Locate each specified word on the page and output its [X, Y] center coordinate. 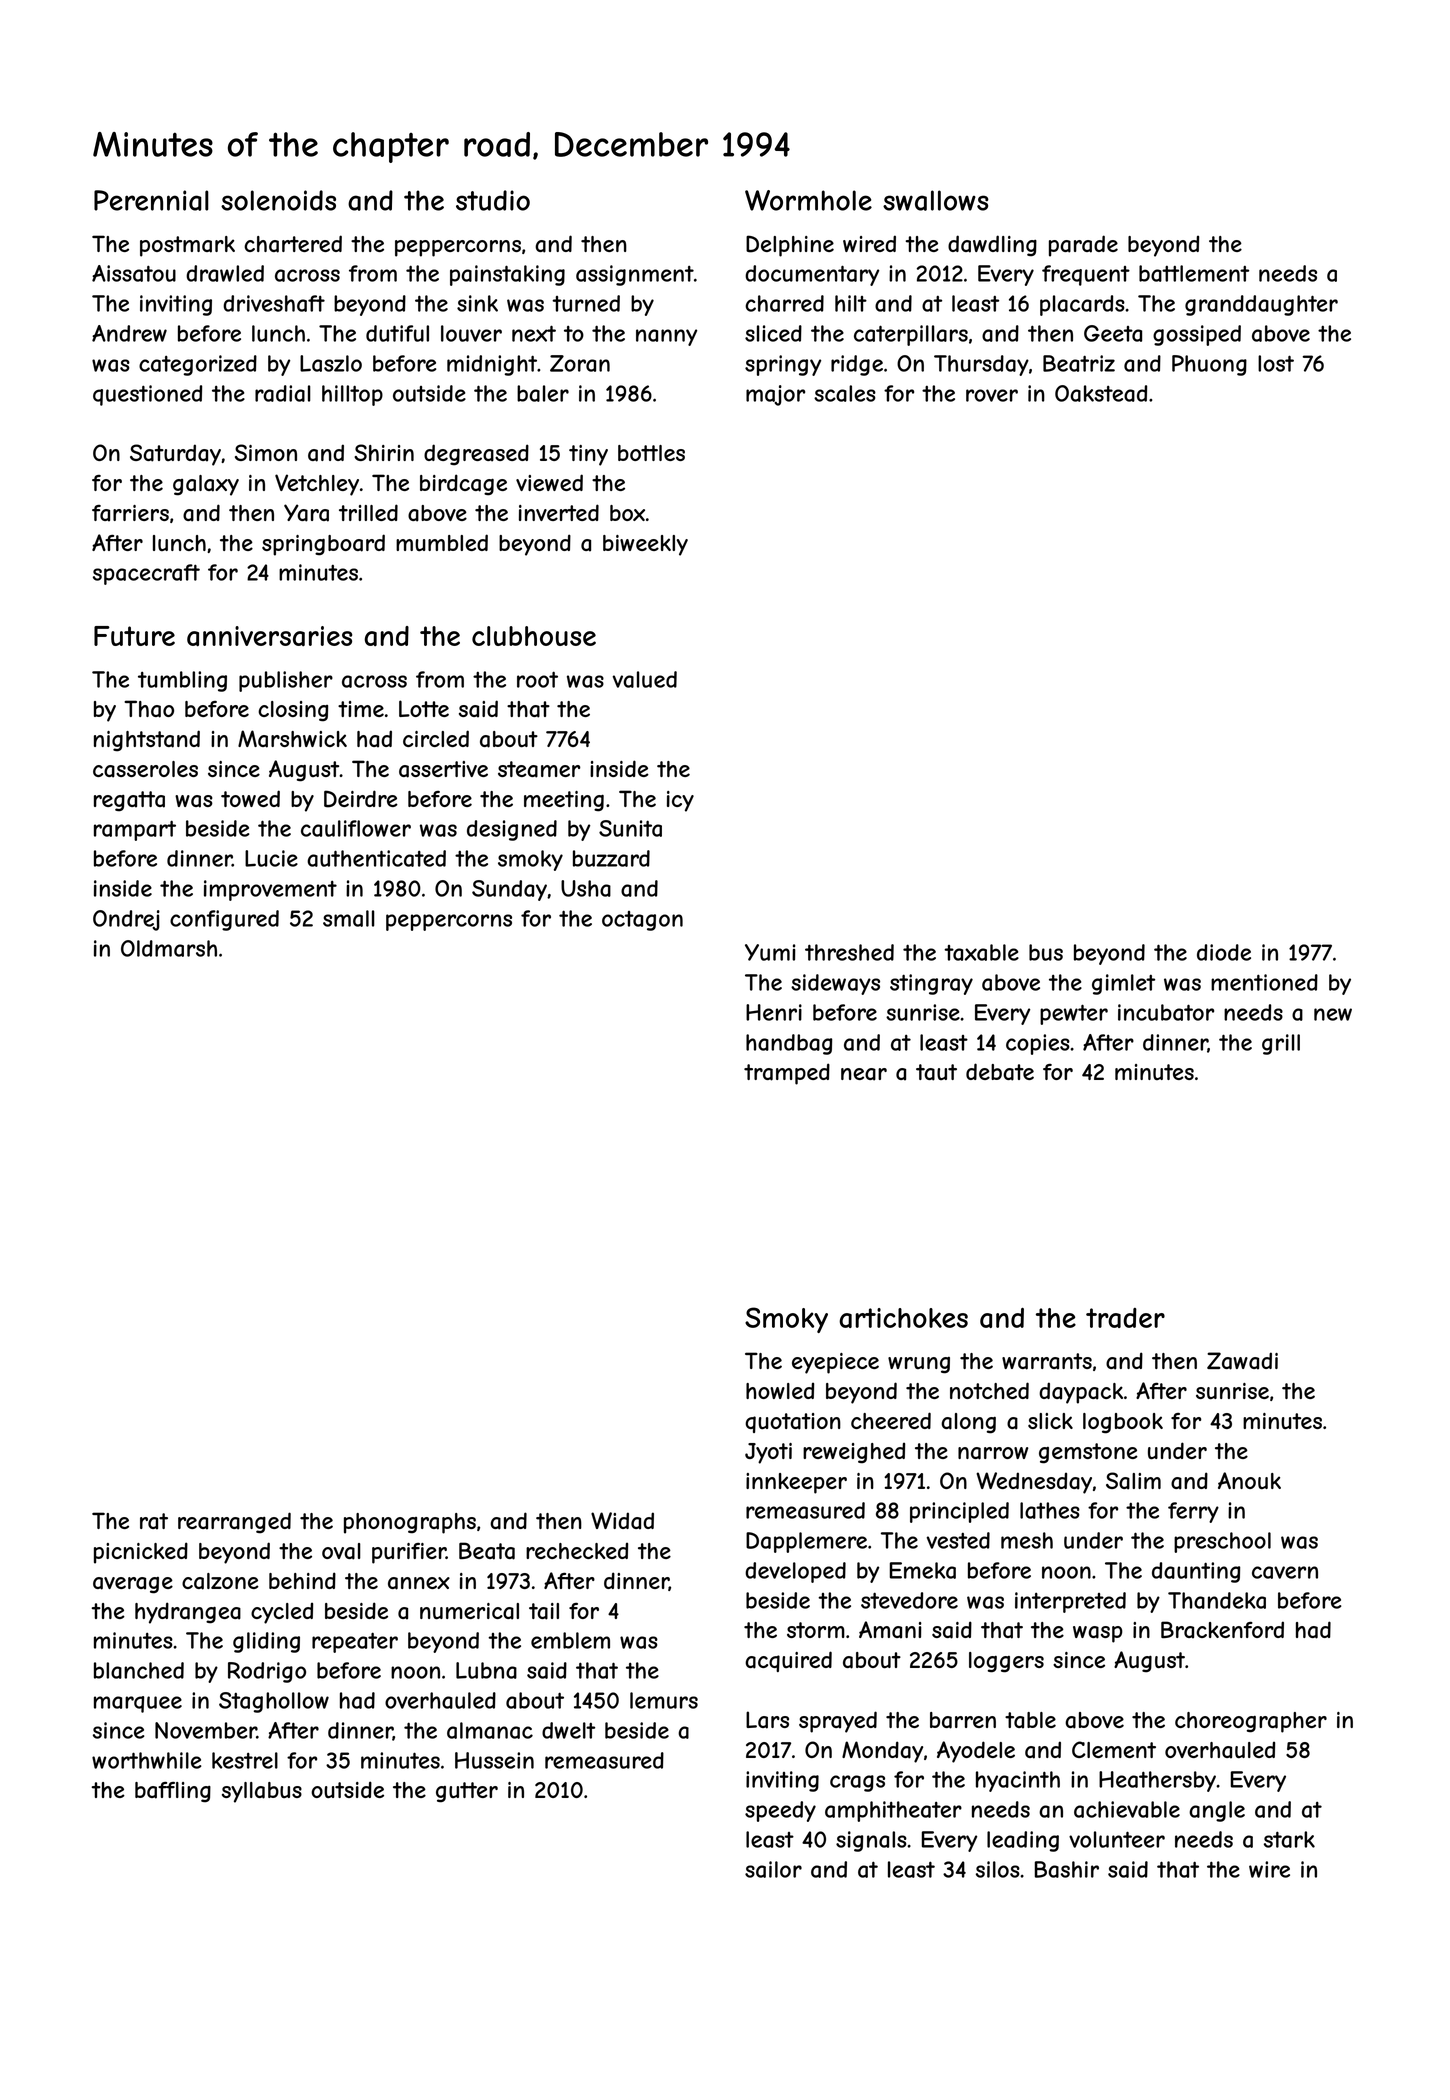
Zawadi [1242, 1361]
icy [680, 801]
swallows [936, 200]
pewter [1074, 1014]
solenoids [278, 200]
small [348, 918]
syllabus [262, 1792]
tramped [787, 1074]
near [864, 1074]
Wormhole [808, 200]
